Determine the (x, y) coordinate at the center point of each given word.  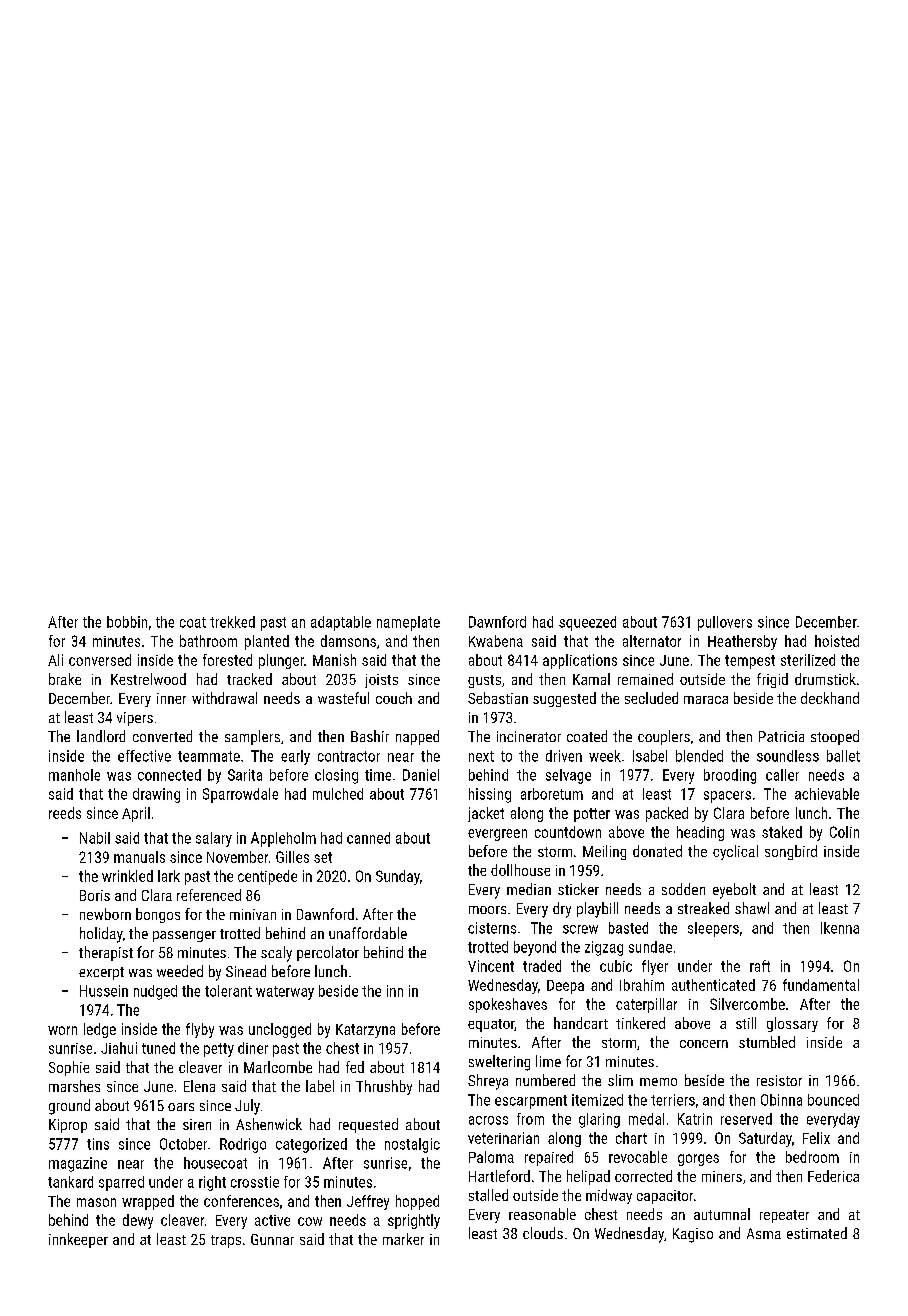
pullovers (725, 623)
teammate (209, 756)
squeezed (587, 623)
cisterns (492, 928)
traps (226, 1241)
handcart (581, 1023)
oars (181, 1107)
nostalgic (412, 1145)
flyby (200, 1030)
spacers (727, 797)
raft (760, 966)
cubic (616, 966)
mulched (338, 794)
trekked (232, 622)
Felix (816, 1138)
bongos (158, 915)
